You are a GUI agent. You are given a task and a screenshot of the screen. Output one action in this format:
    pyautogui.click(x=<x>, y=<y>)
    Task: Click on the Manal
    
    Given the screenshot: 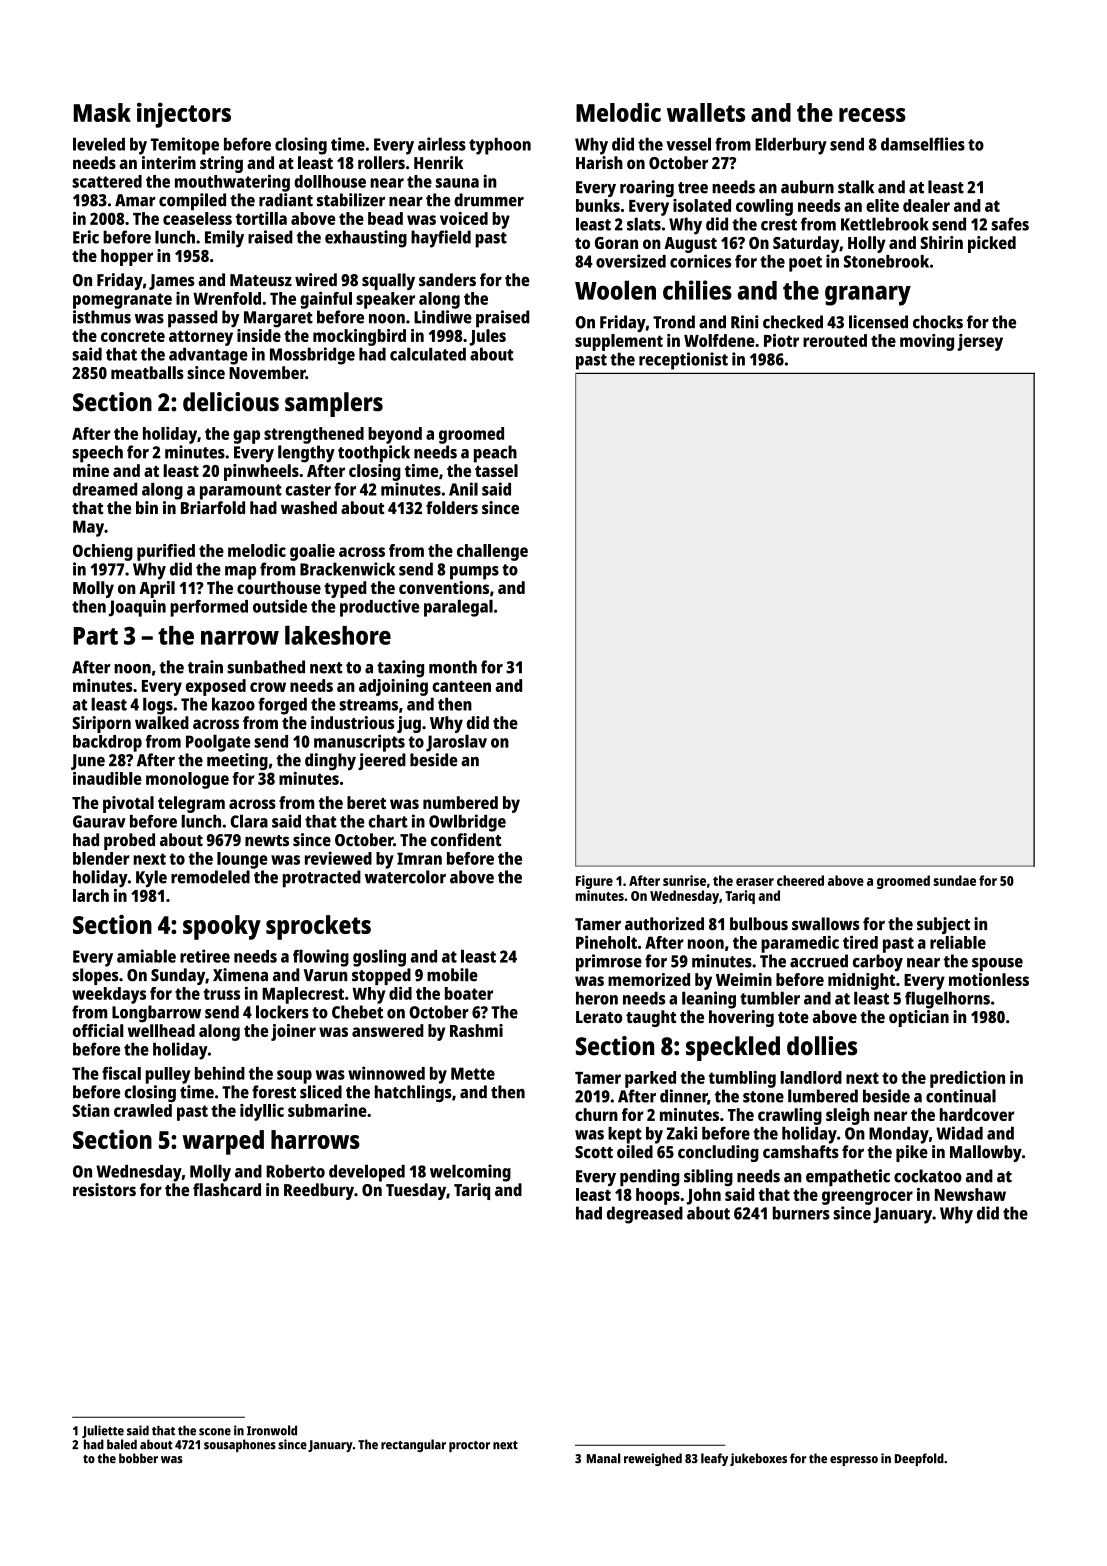 What is the action you would take?
    pyautogui.click(x=604, y=1458)
